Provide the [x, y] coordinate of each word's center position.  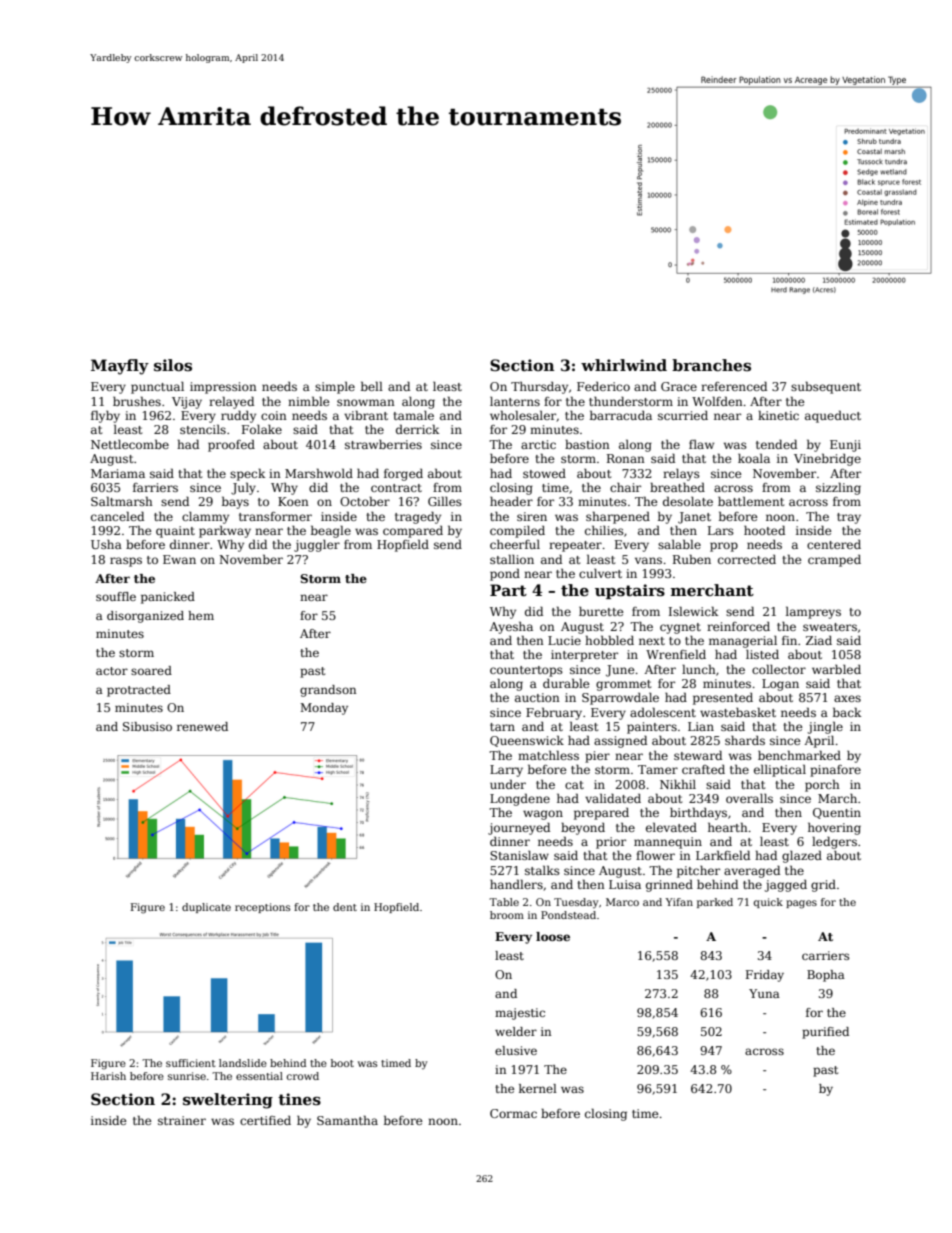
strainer [182, 1120]
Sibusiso [147, 726]
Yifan [679, 902]
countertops [526, 671]
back [847, 712]
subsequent [826, 387]
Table [504, 902]
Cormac [513, 1113]
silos [173, 365]
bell [372, 386]
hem [201, 615]
